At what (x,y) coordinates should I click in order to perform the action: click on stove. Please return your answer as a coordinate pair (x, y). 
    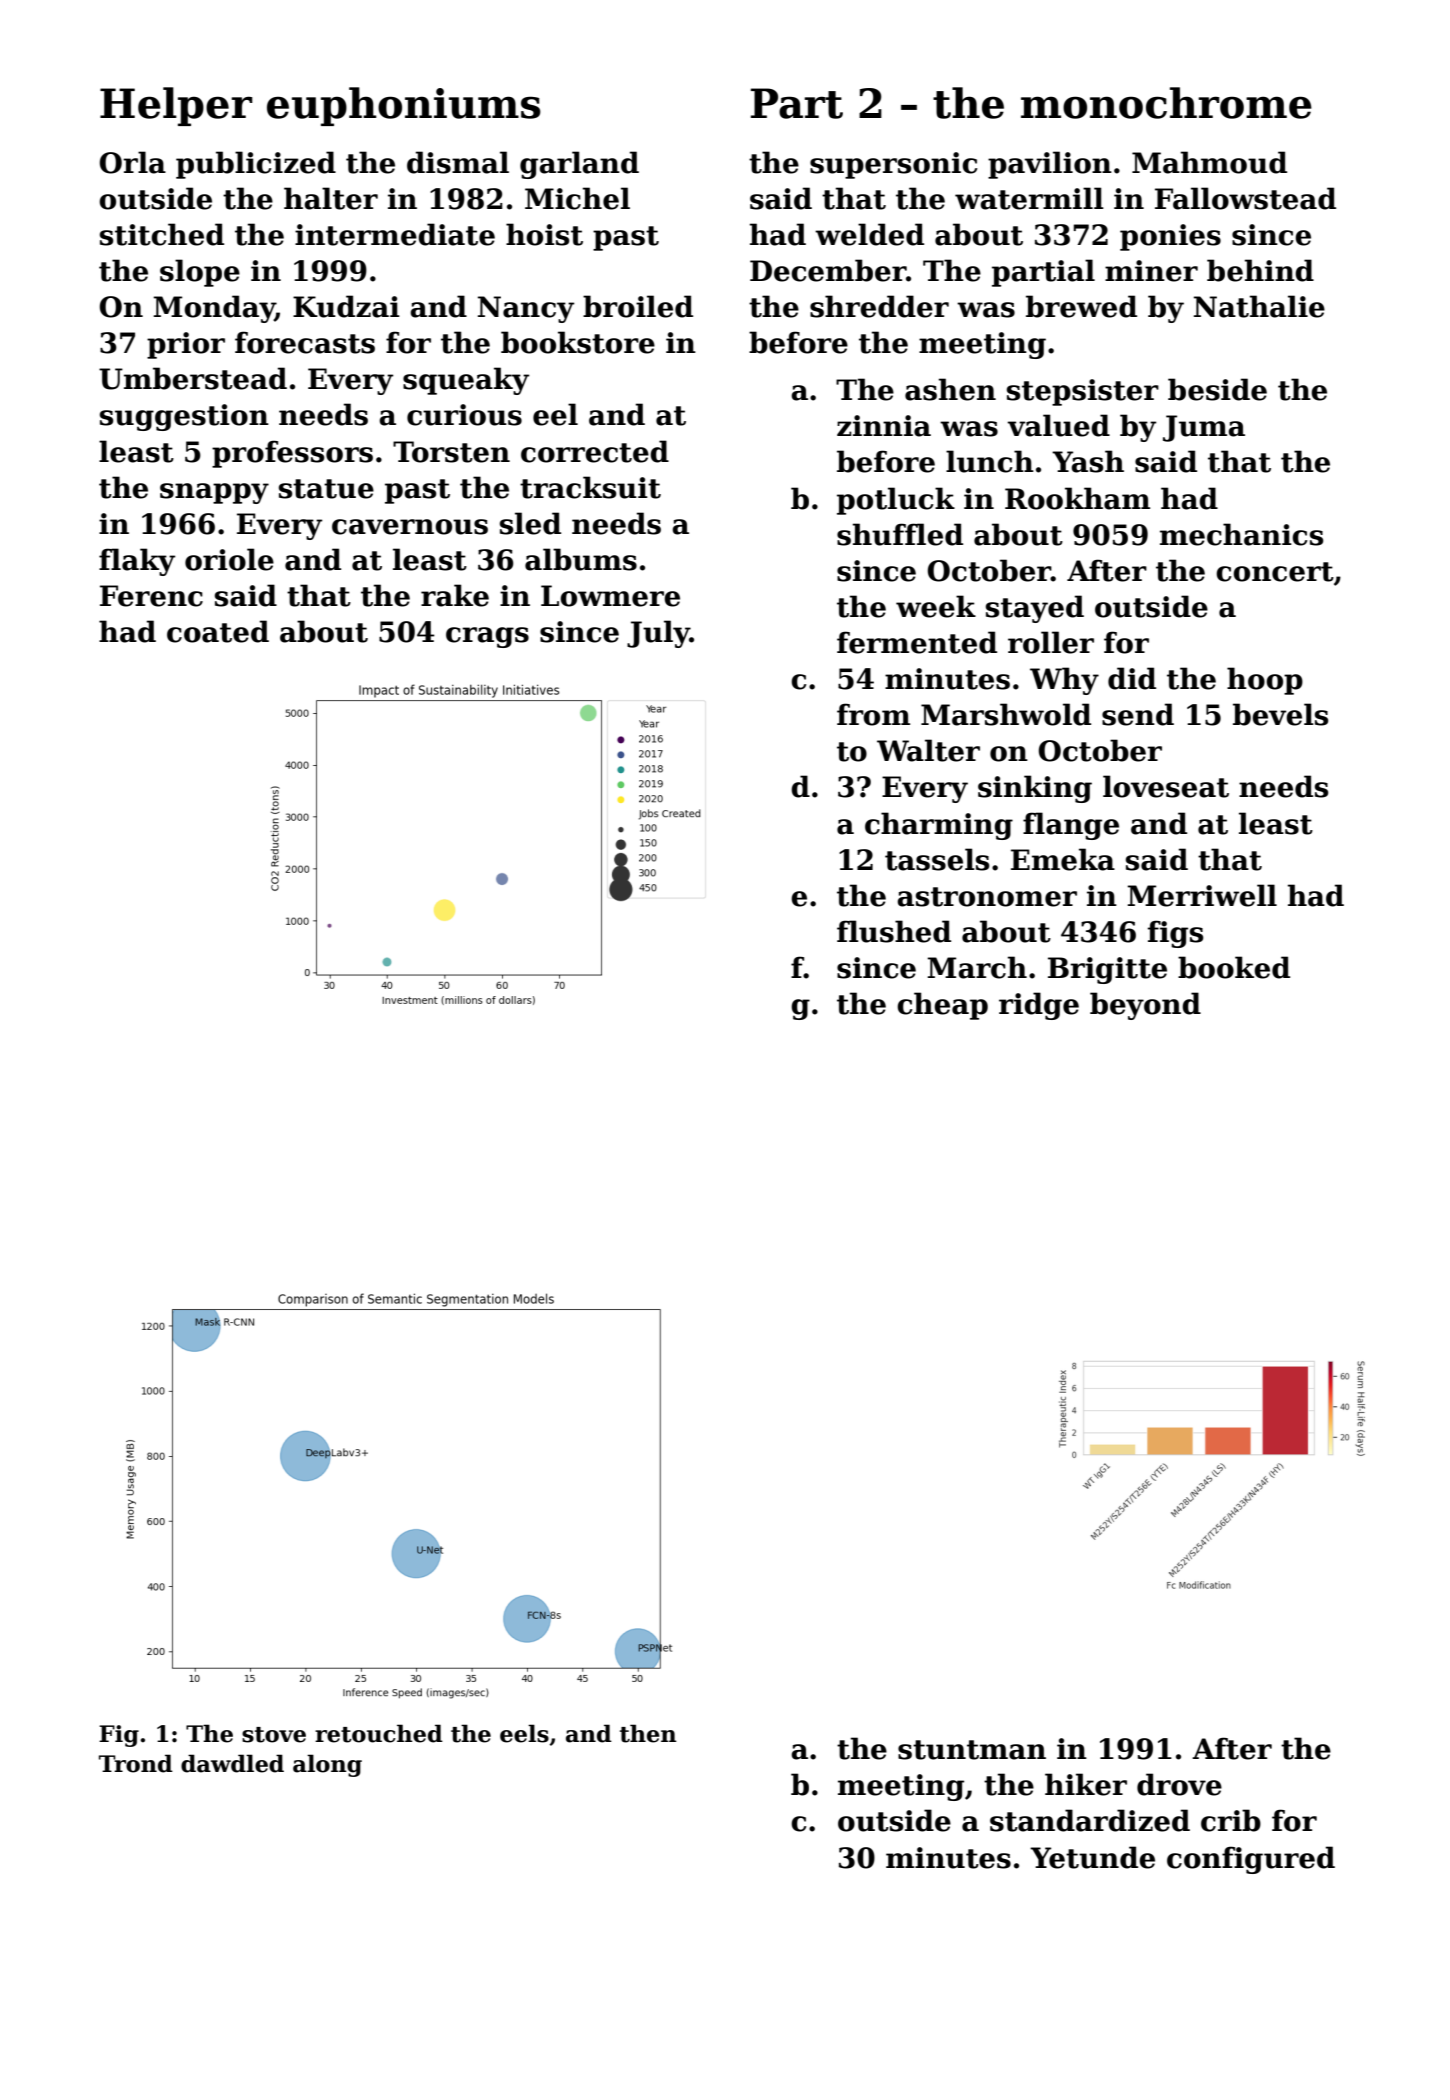
    Looking at the image, I should click on (274, 1735).
